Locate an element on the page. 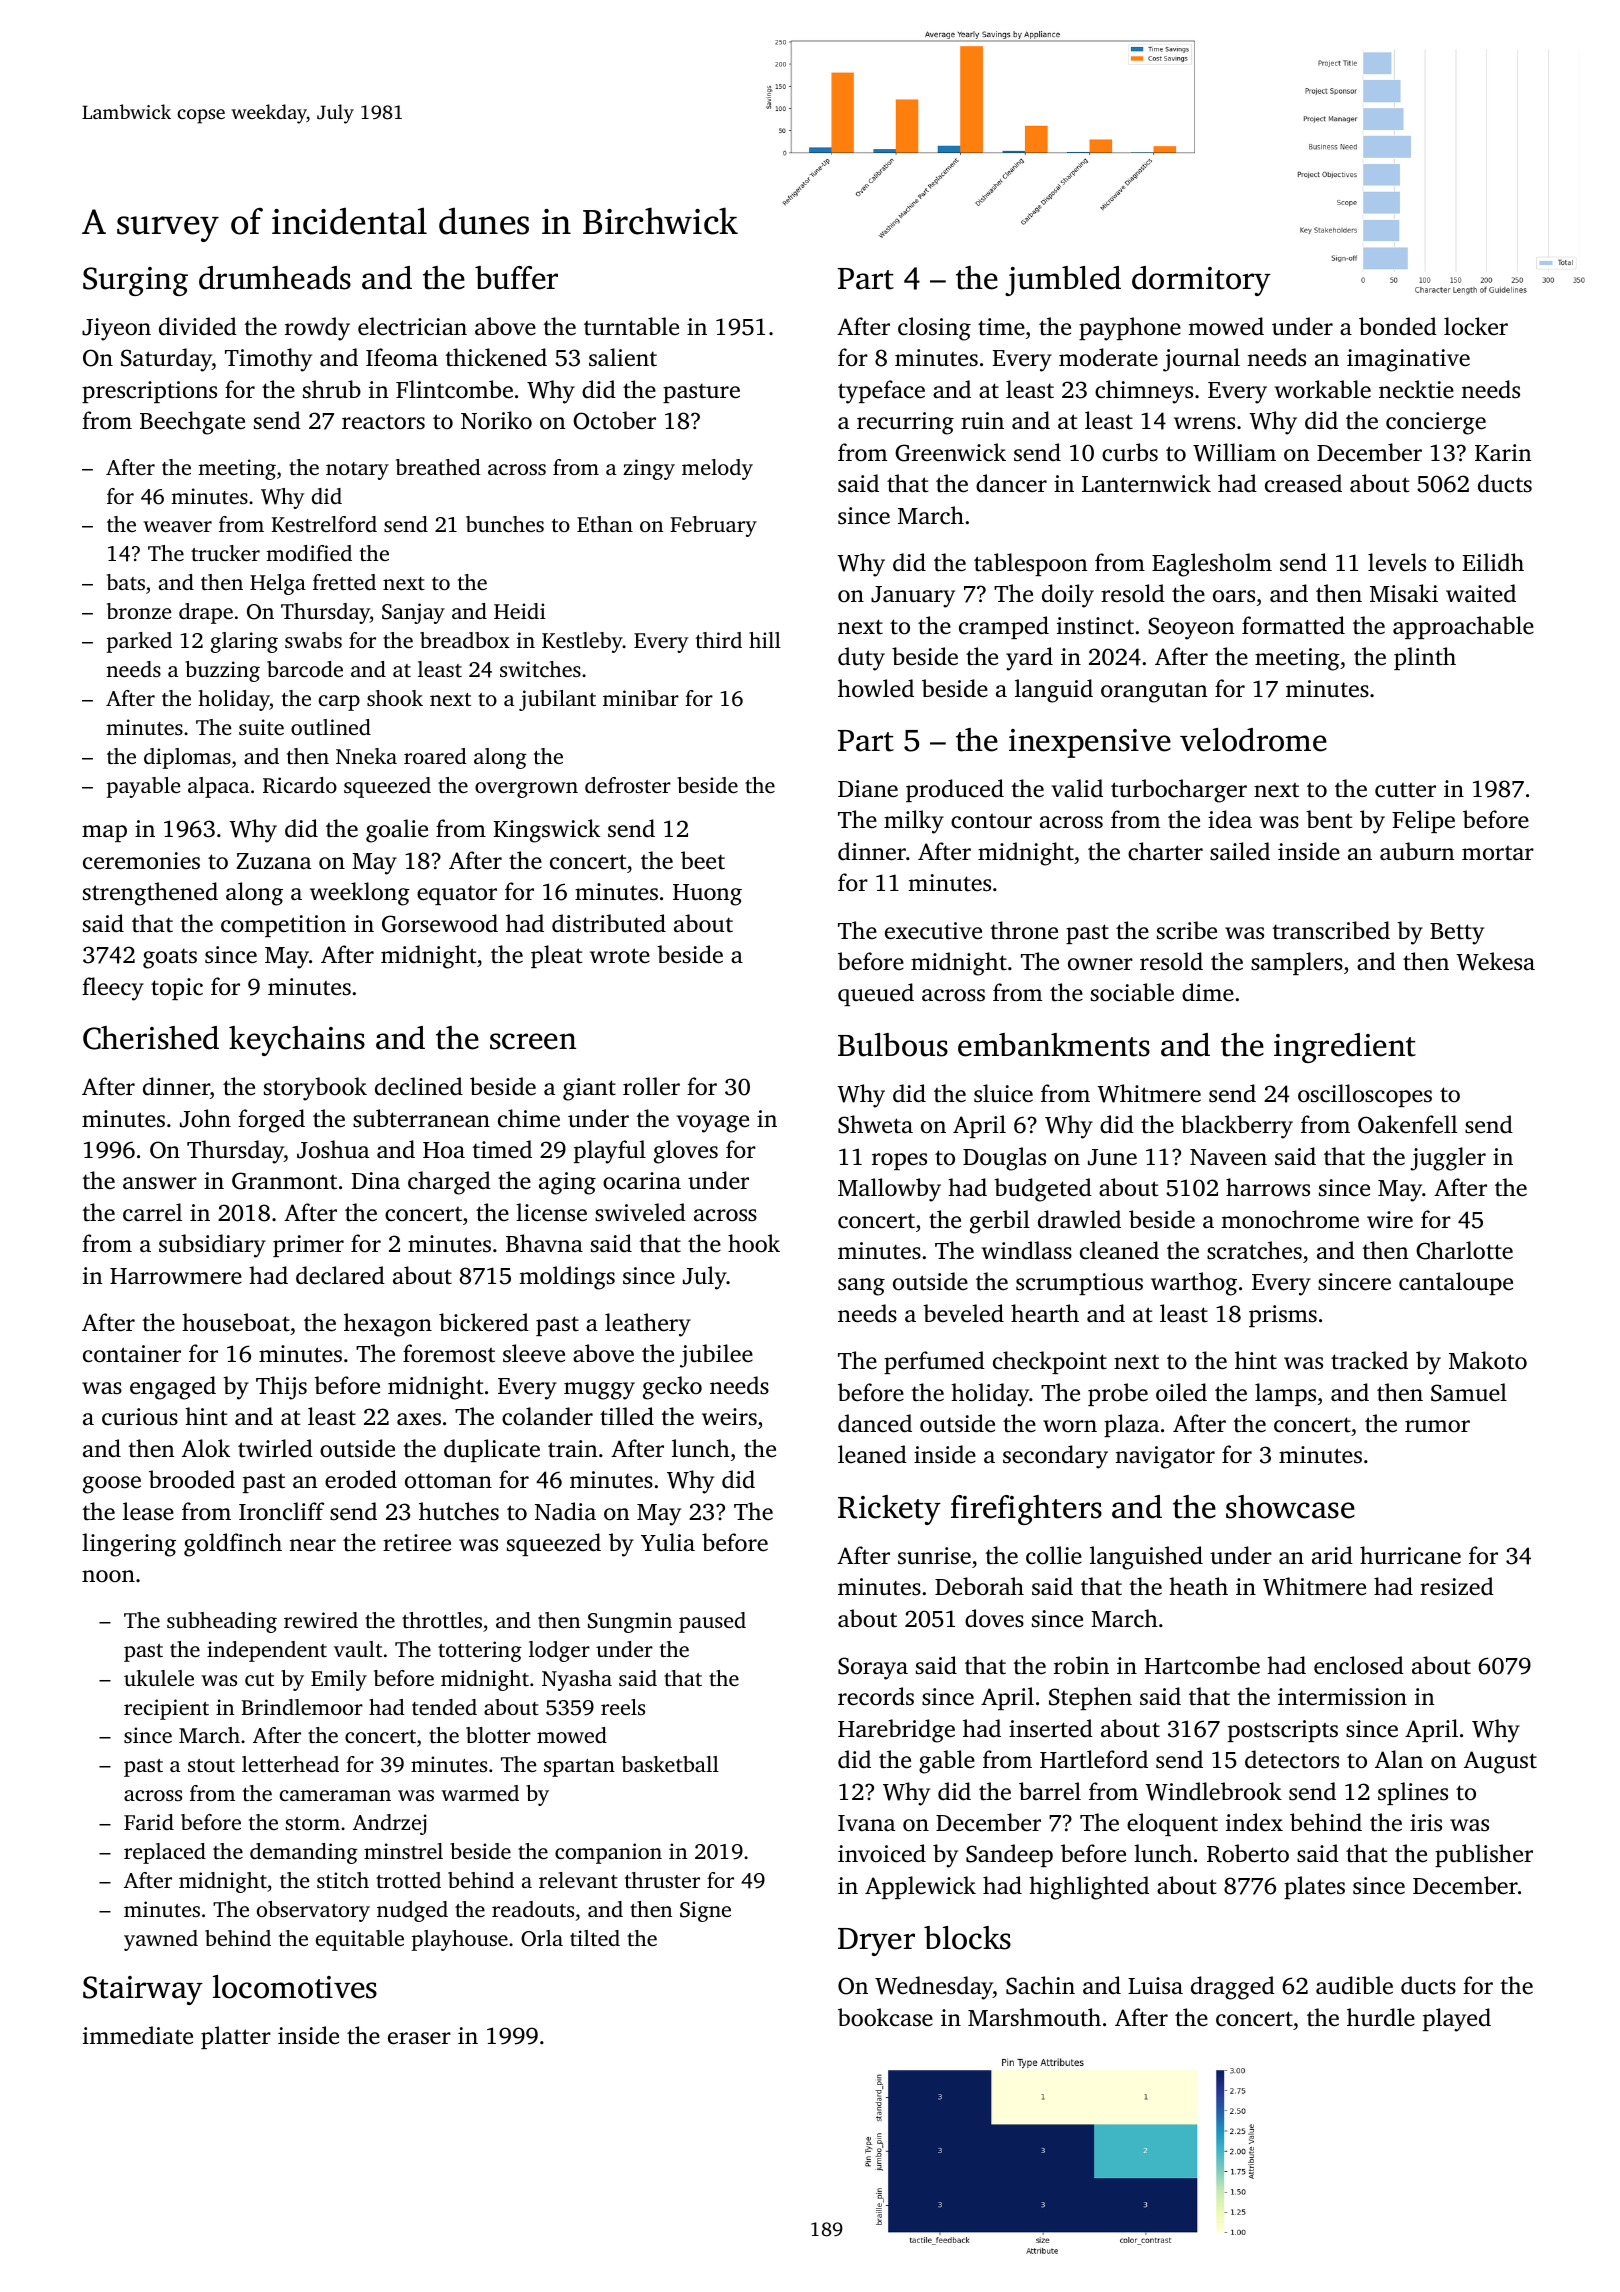 The width and height of the document is (1620, 2292). navigator is located at coordinates (1165, 1457).
